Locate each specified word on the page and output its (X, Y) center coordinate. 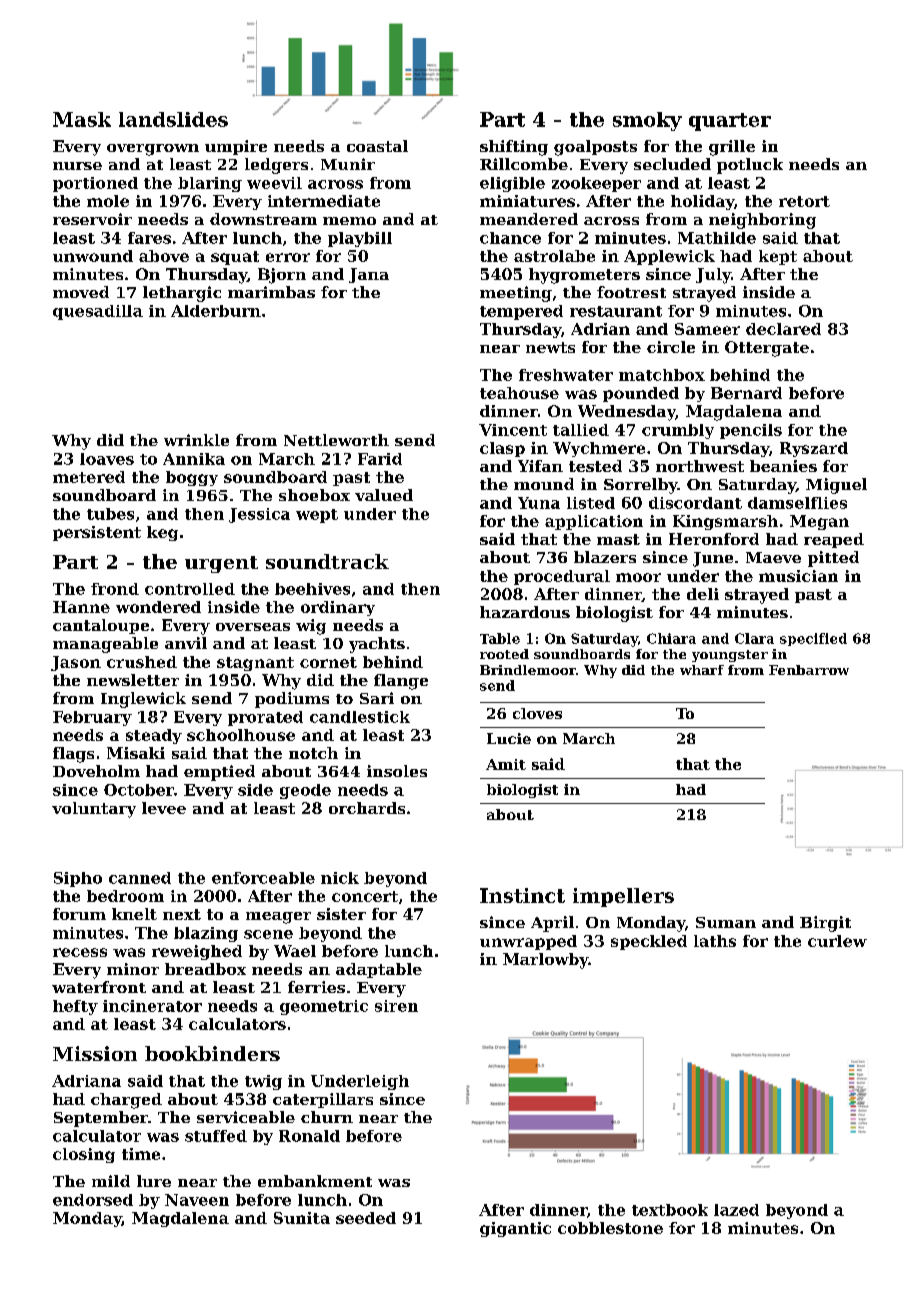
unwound (93, 256)
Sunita (302, 1218)
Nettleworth (336, 440)
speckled (649, 942)
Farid (380, 459)
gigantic (515, 1229)
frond (115, 589)
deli (703, 594)
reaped (834, 540)
